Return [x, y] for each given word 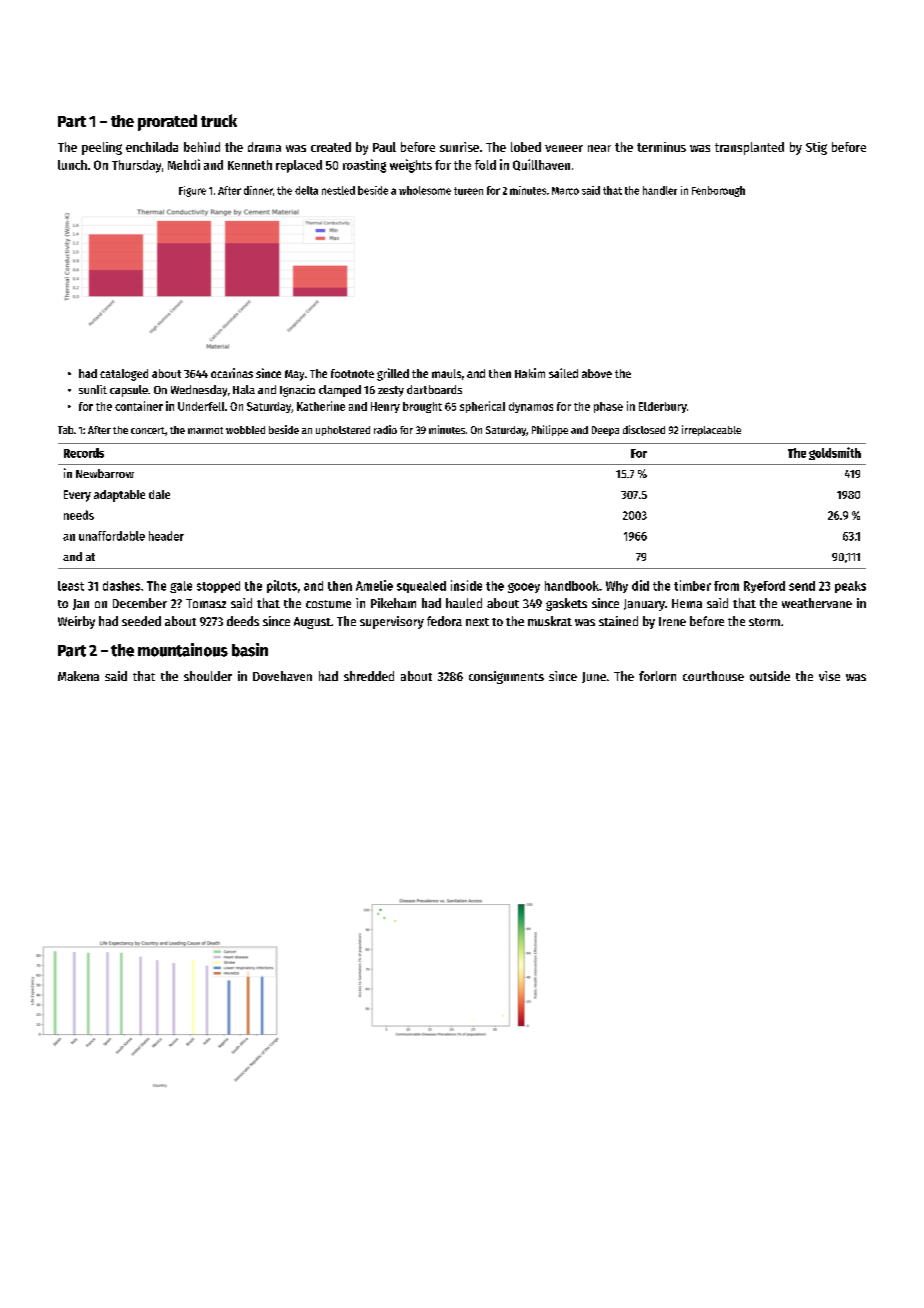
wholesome [425, 190]
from [726, 586]
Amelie [374, 585]
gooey [524, 588]
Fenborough [718, 191]
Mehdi [184, 164]
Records [84, 453]
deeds [243, 621]
